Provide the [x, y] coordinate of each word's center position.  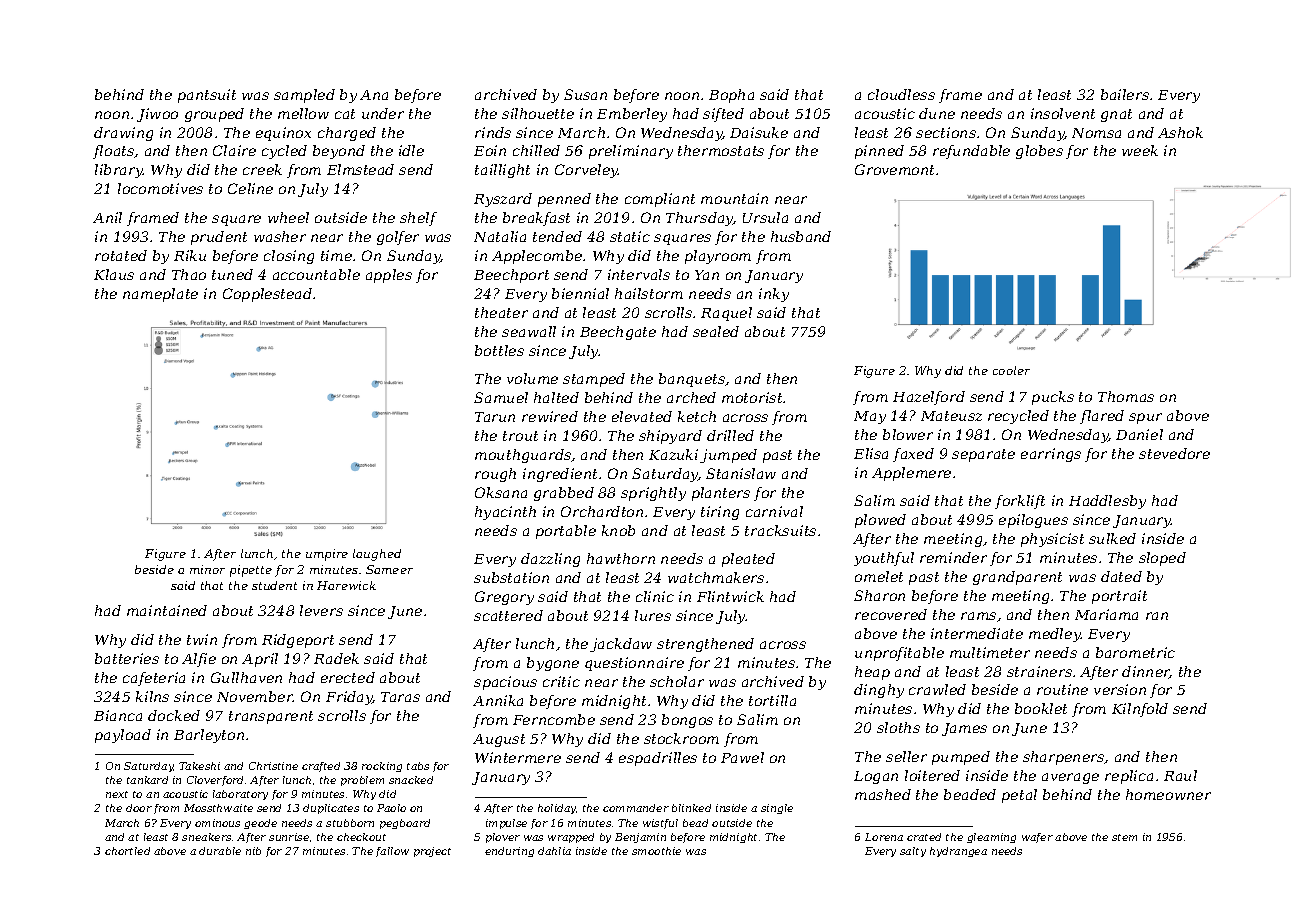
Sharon [879, 595]
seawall [529, 331]
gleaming [991, 838]
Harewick [346, 585]
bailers [1125, 94]
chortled [127, 851]
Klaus [114, 274]
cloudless [901, 94]
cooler [1011, 370]
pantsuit [207, 96]
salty [913, 852]
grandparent [1017, 578]
